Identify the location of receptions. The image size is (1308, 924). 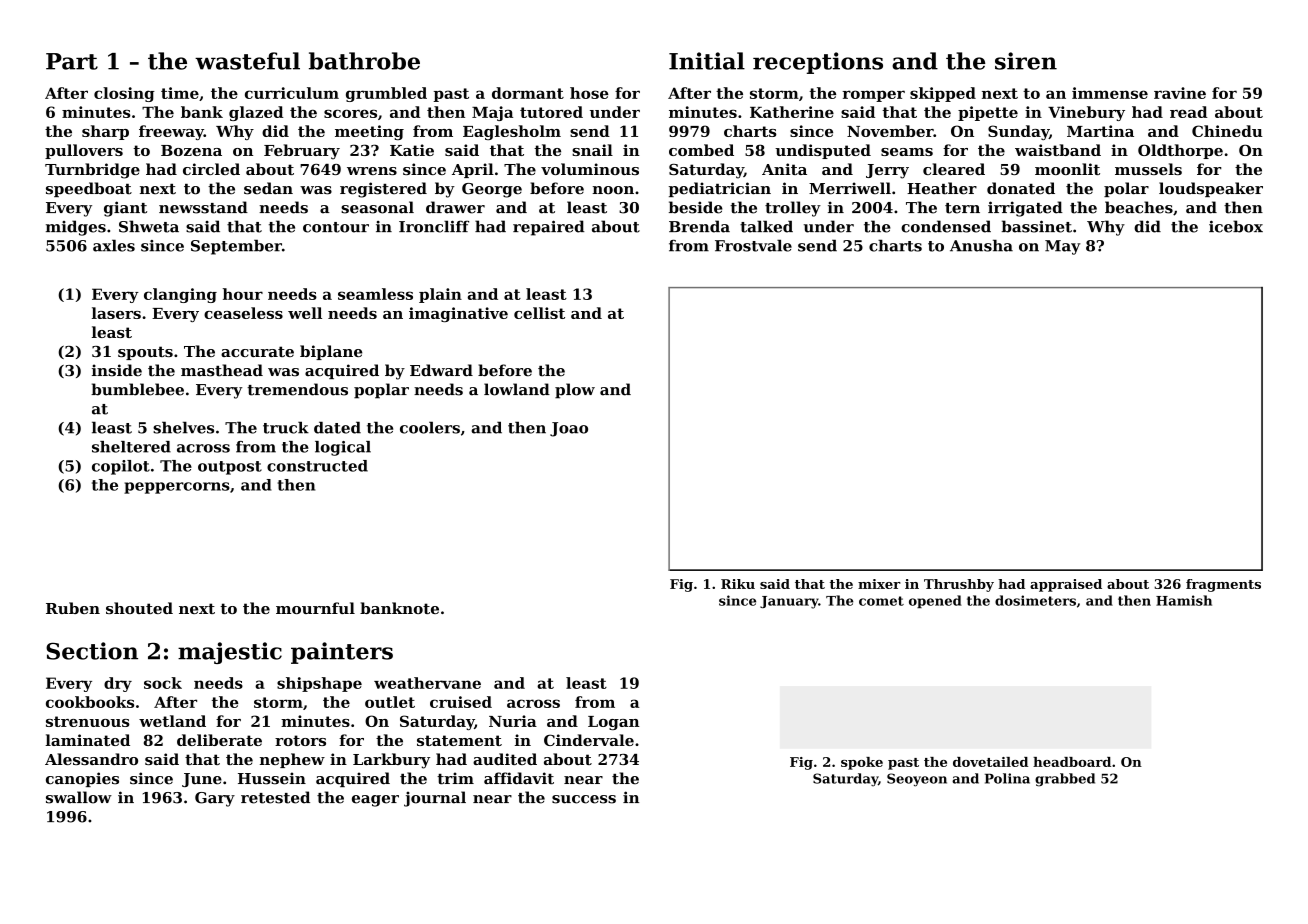
(818, 63).
